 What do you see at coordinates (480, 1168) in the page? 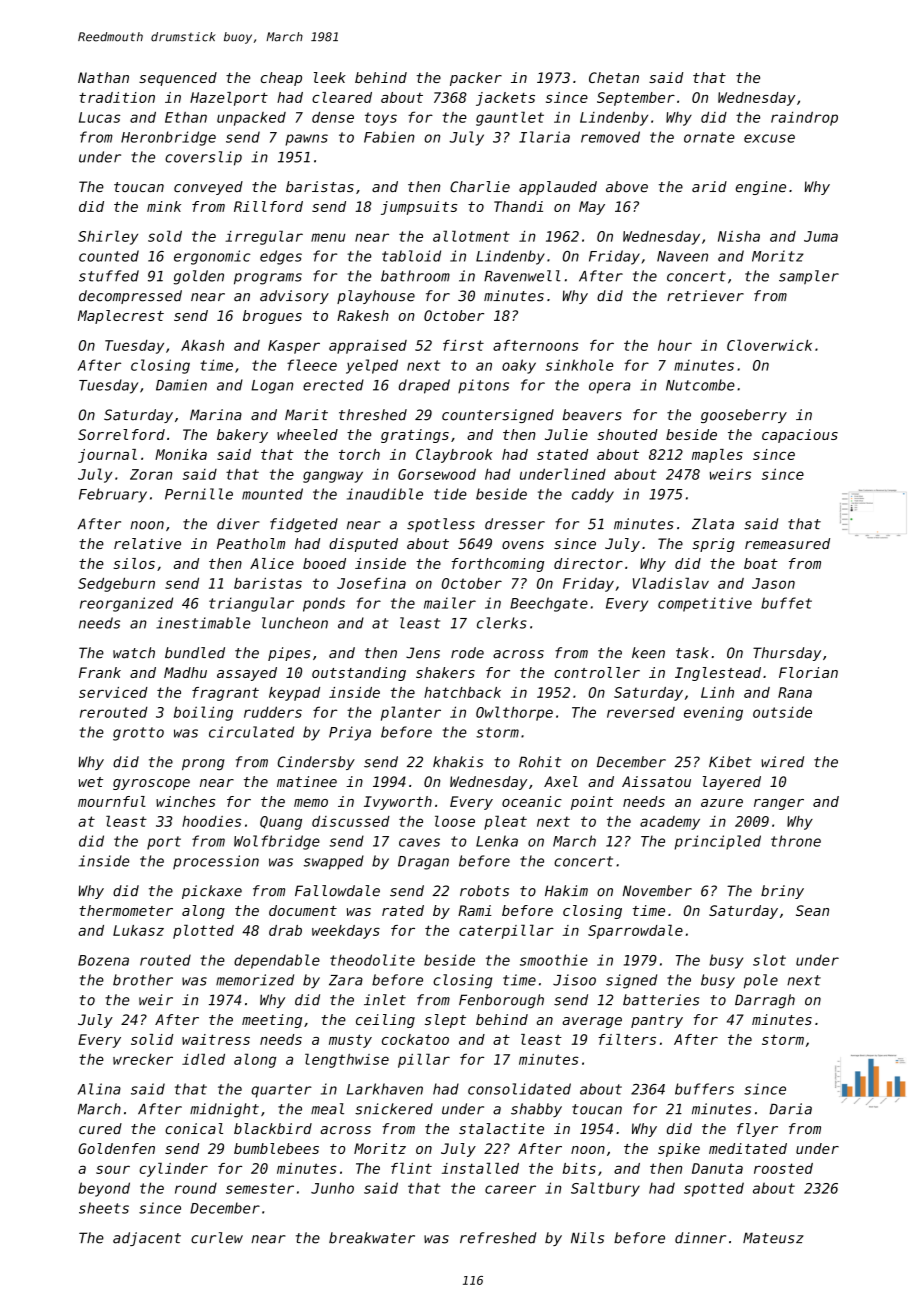
I see `installed` at bounding box center [480, 1168].
